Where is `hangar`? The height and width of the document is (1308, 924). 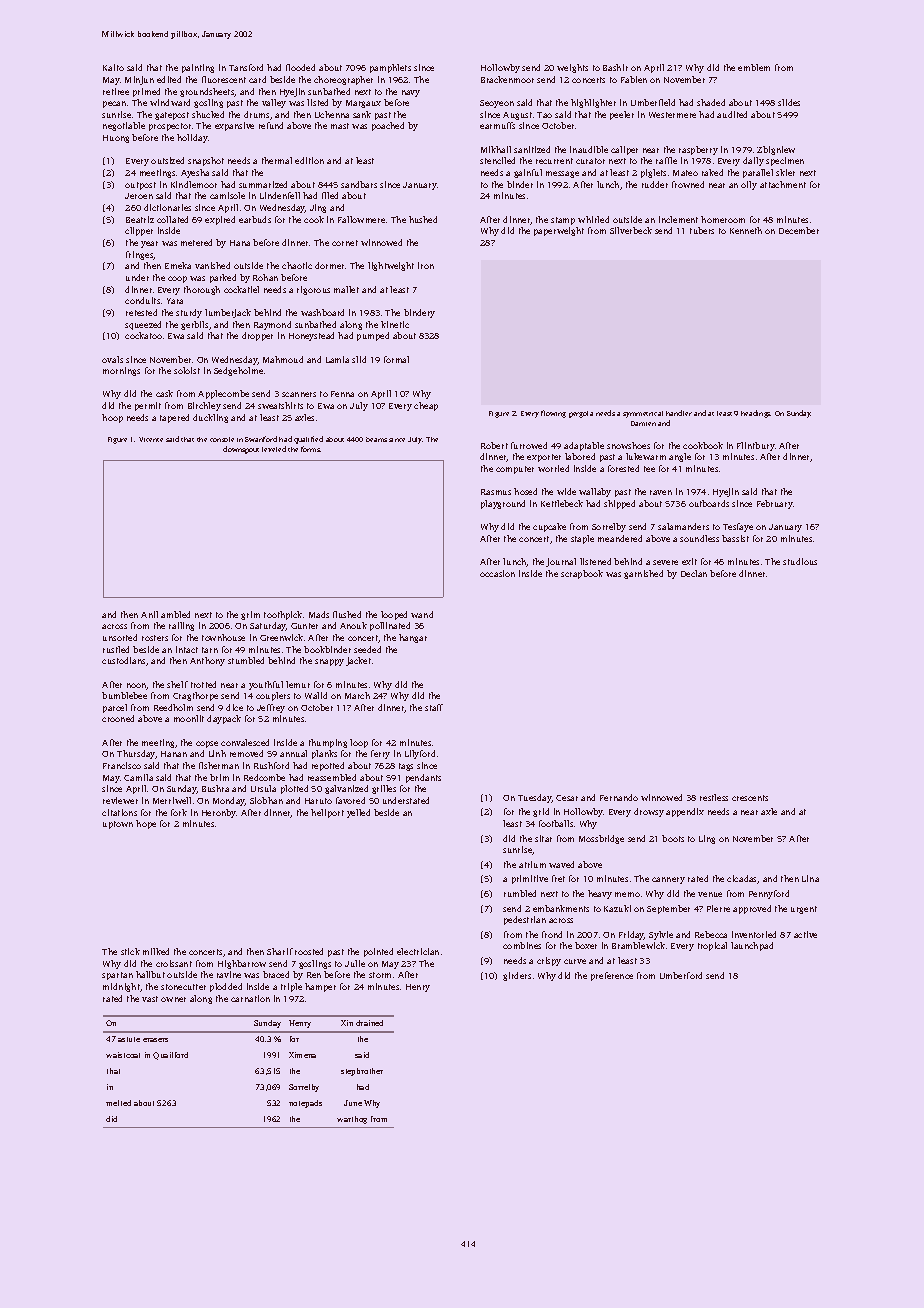 hangar is located at coordinates (413, 638).
